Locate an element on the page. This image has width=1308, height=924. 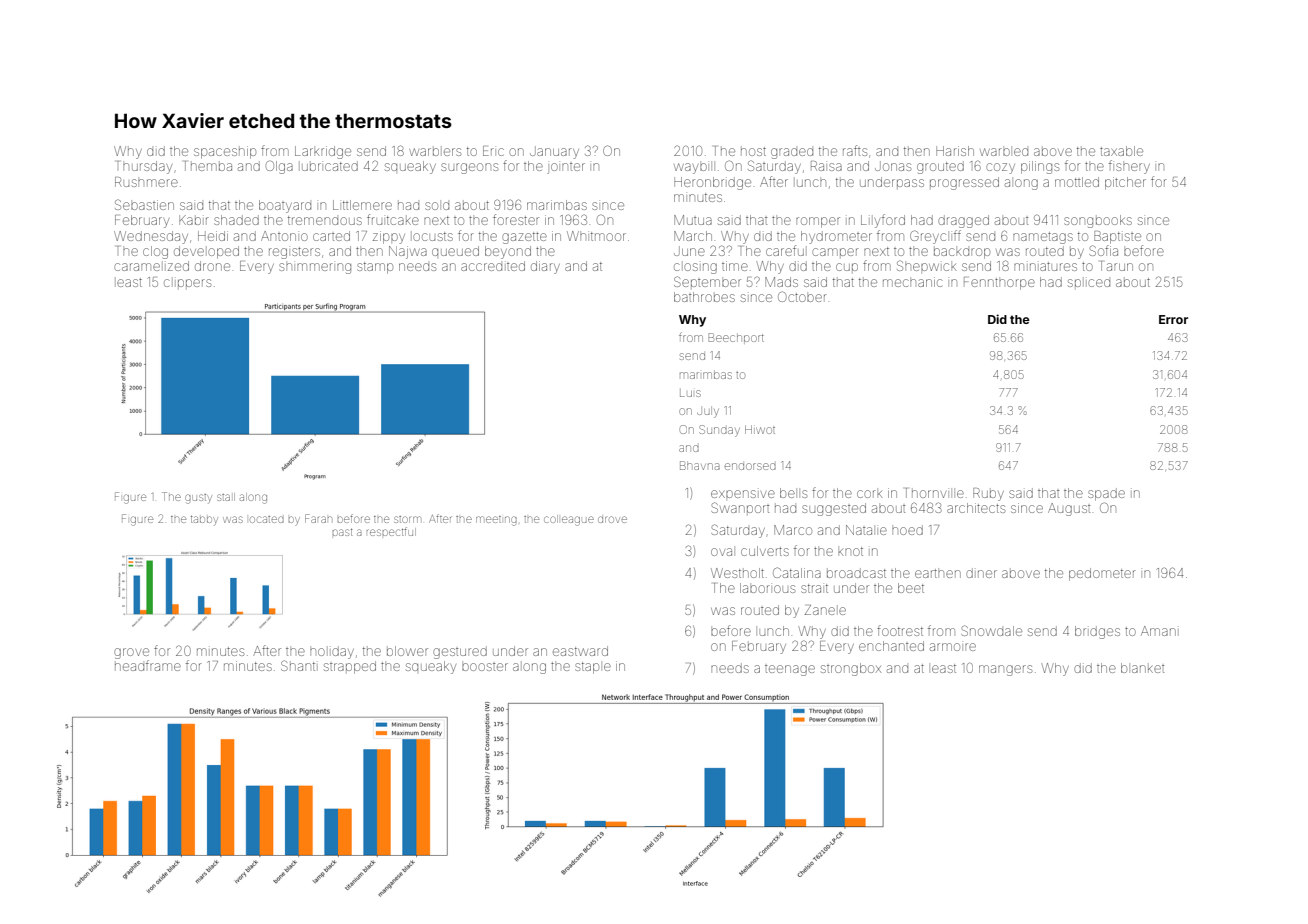
Error is located at coordinates (1173, 319).
